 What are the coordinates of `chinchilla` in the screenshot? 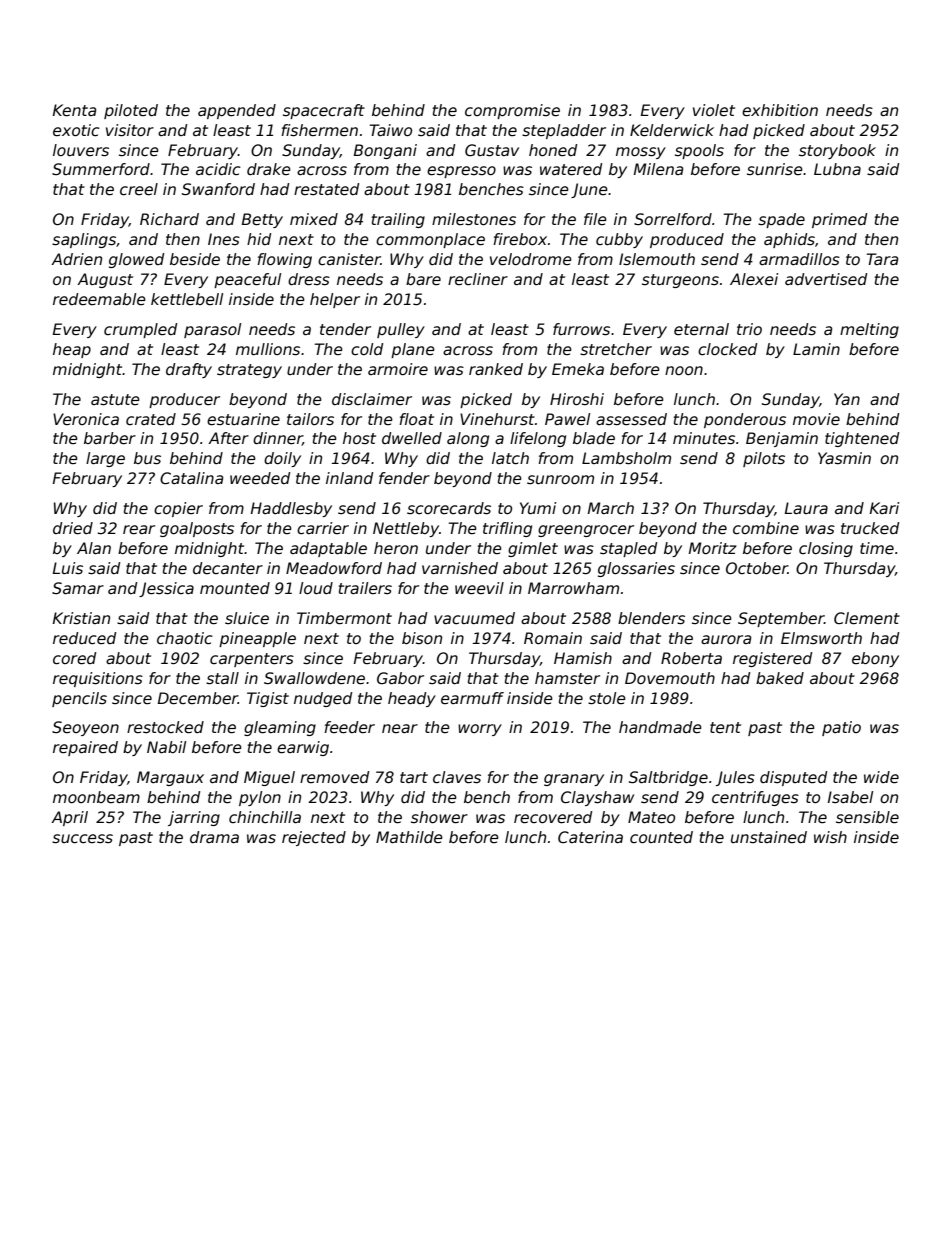 It's located at (265, 817).
